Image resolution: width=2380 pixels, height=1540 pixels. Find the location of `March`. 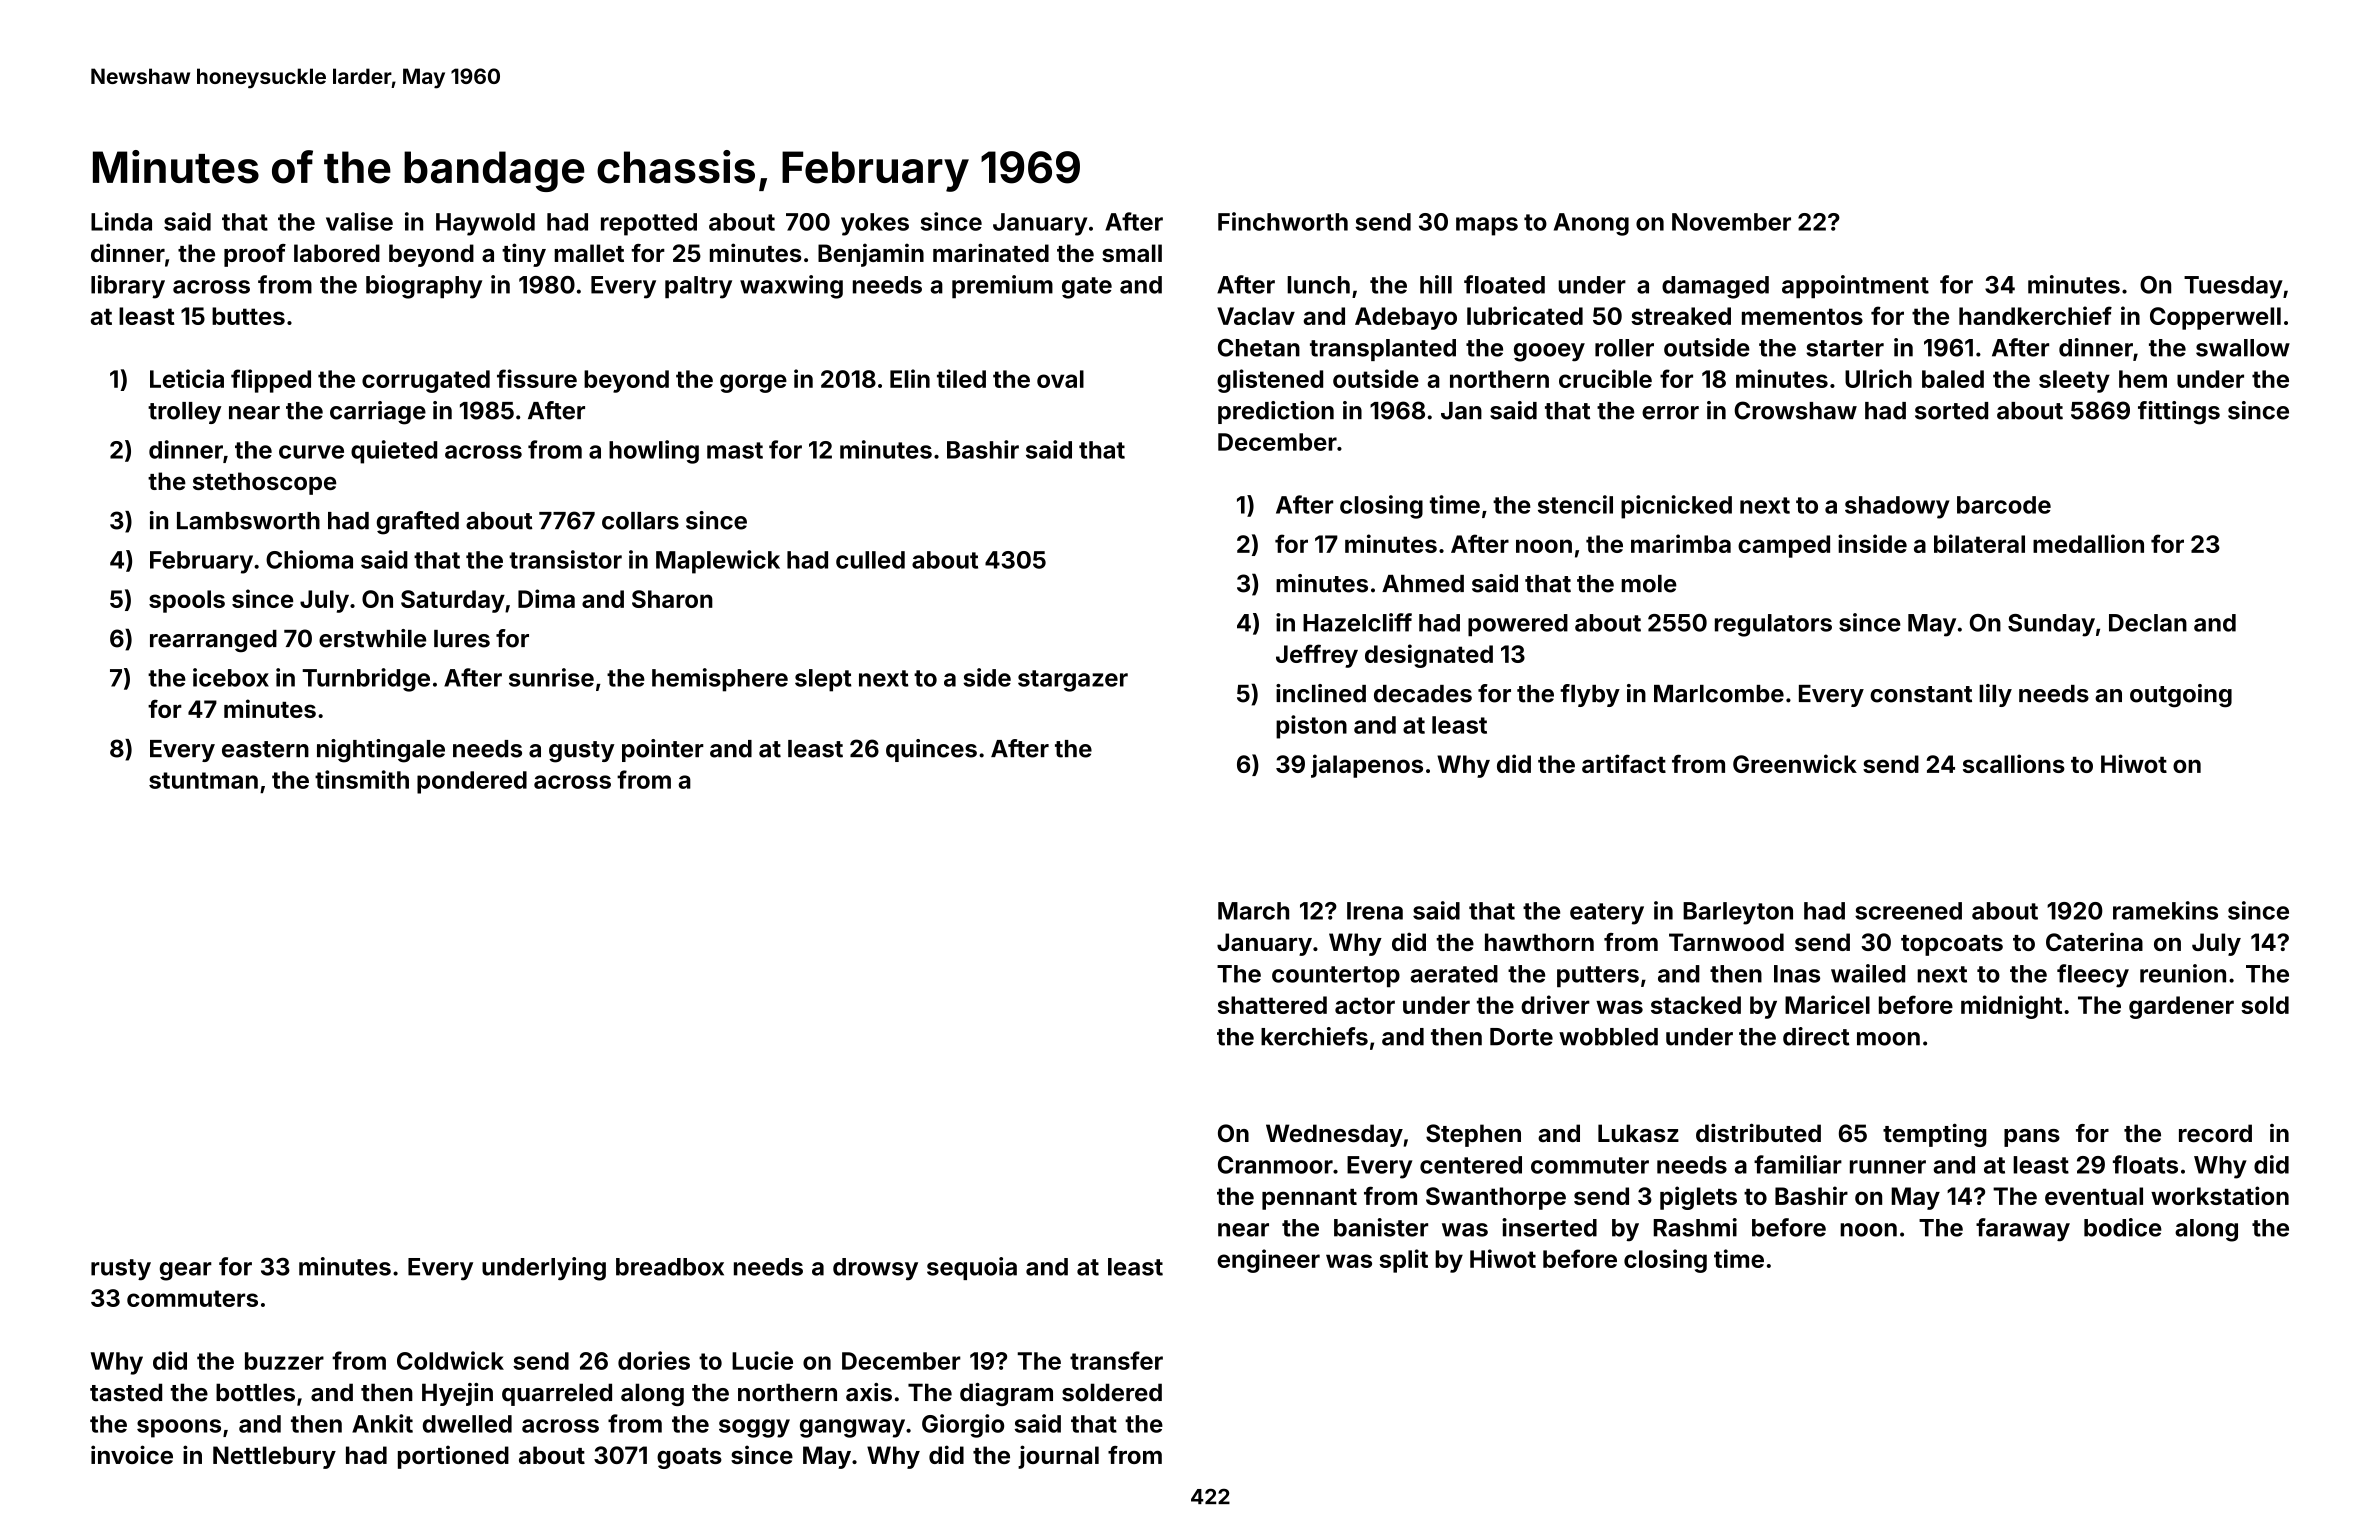

March is located at coordinates (1253, 911).
